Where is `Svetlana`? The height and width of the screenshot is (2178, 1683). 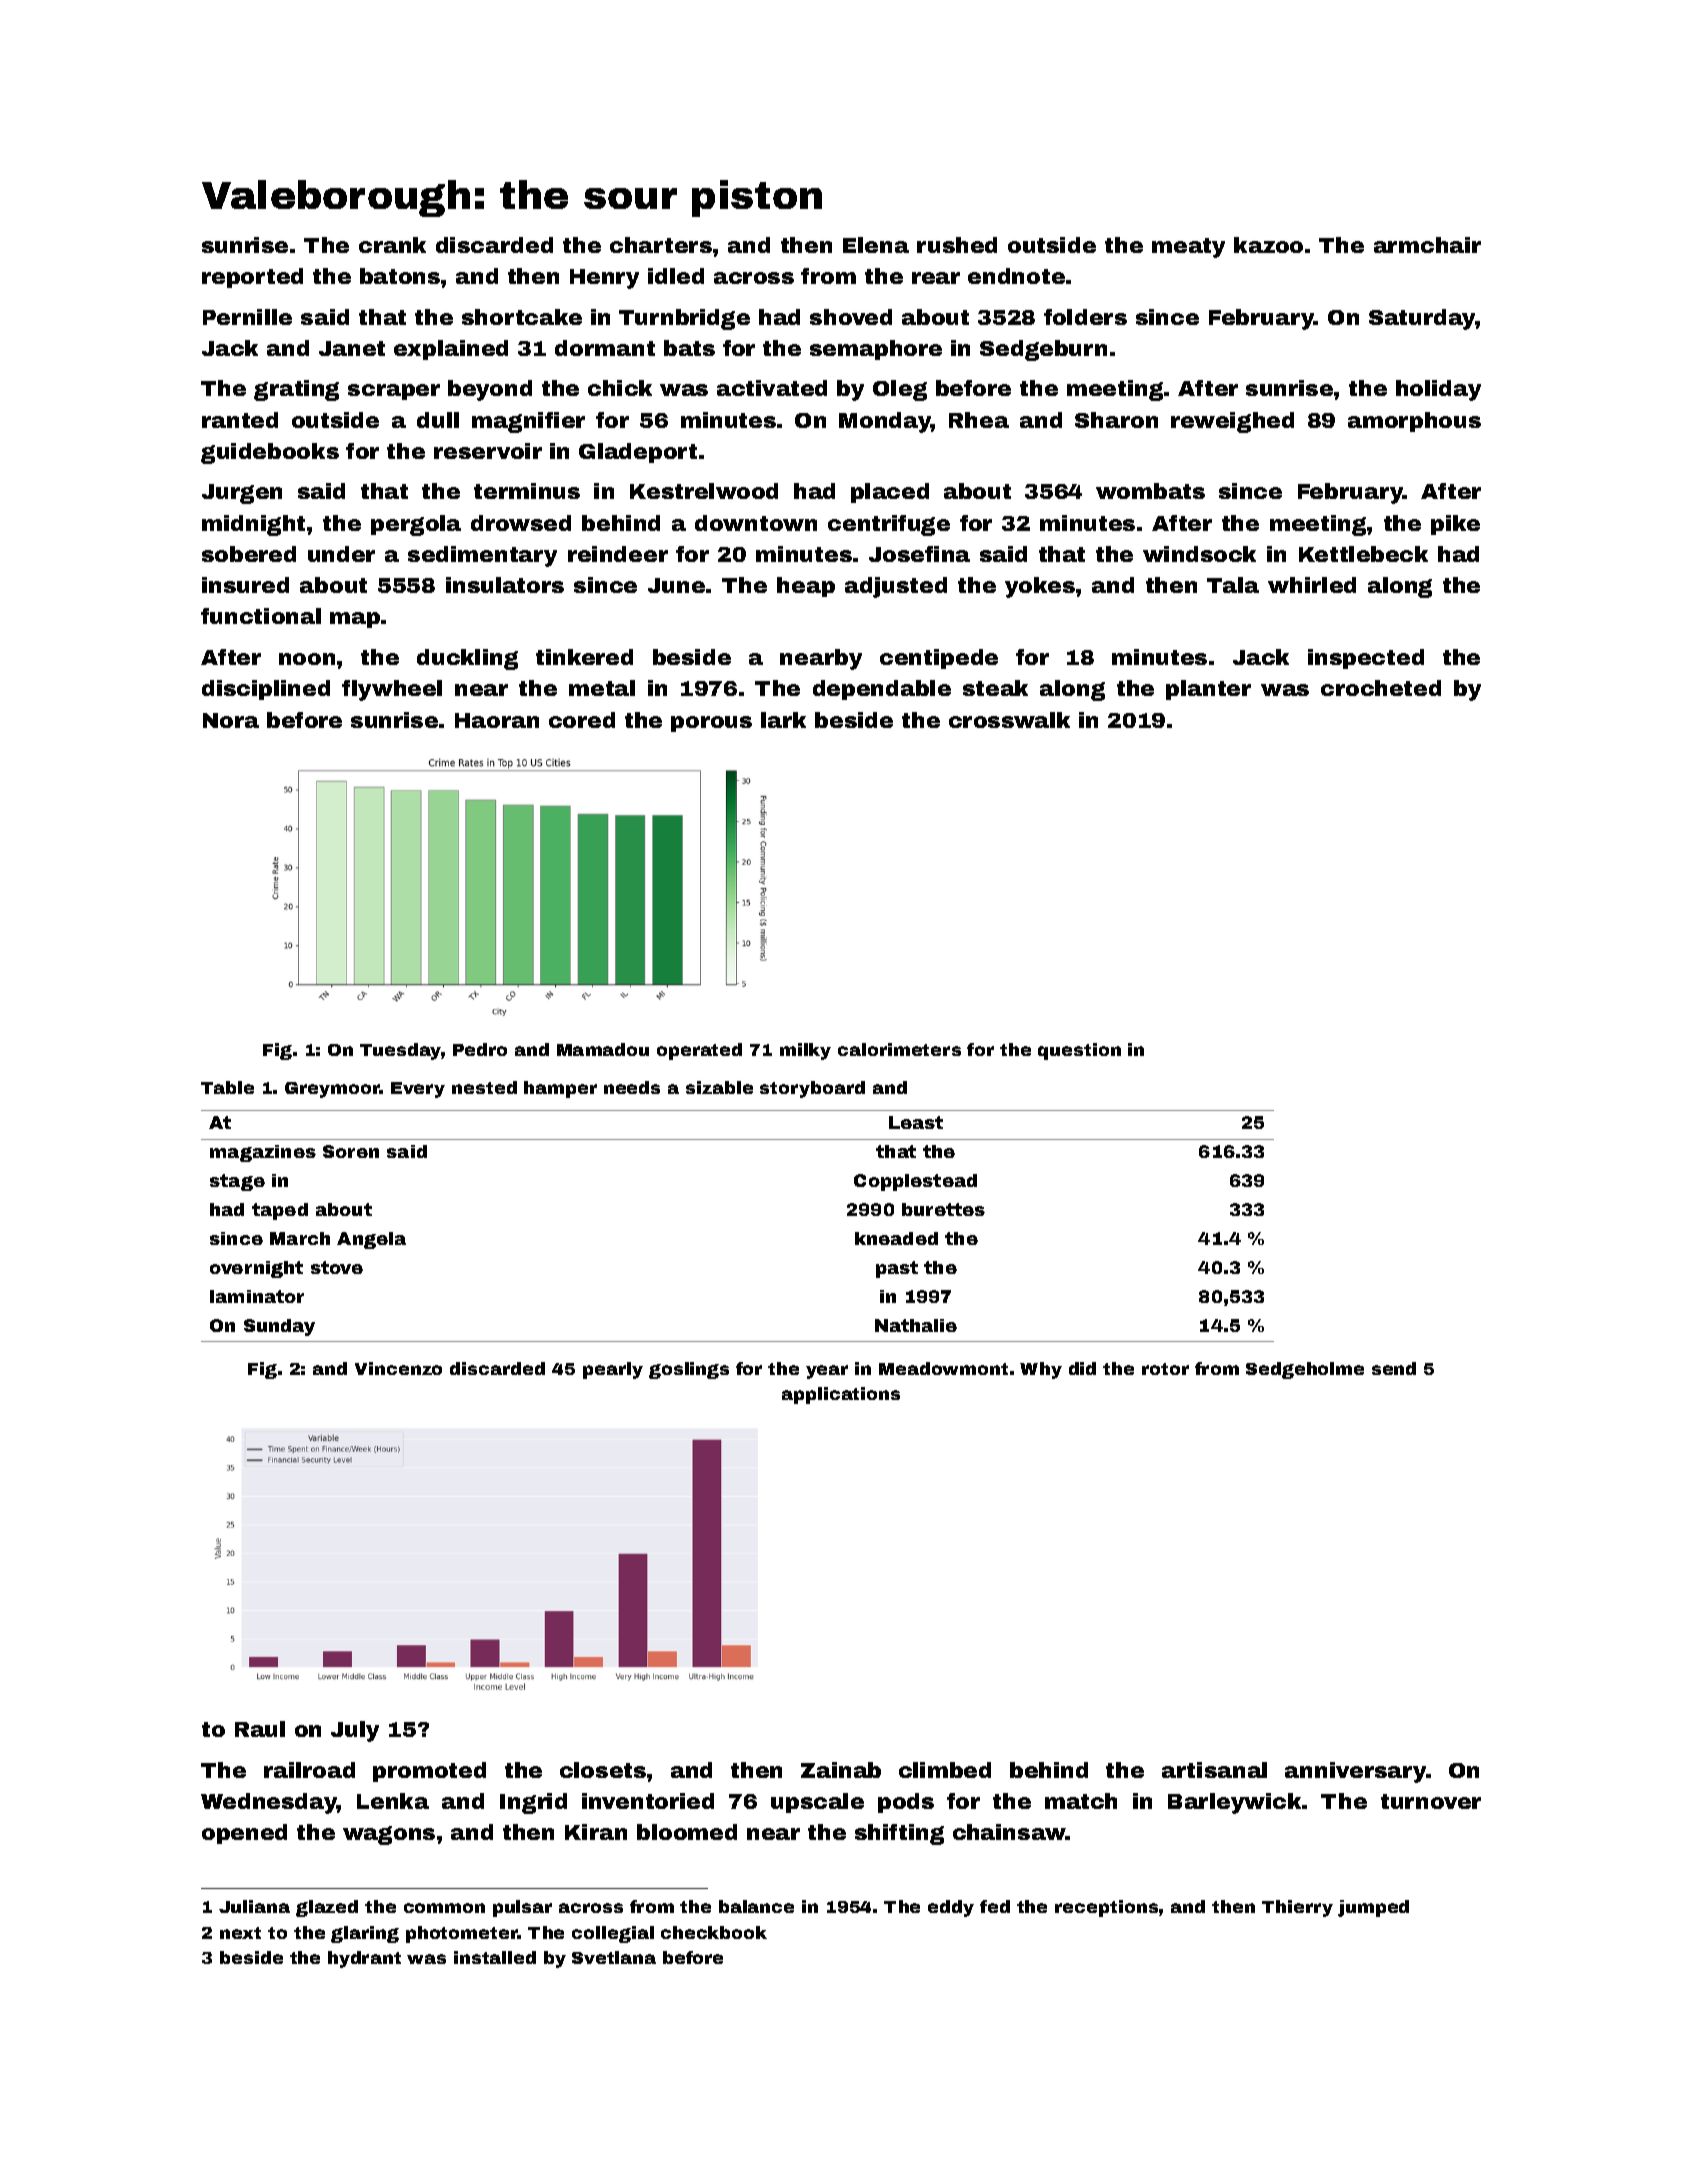 Svetlana is located at coordinates (614, 1957).
